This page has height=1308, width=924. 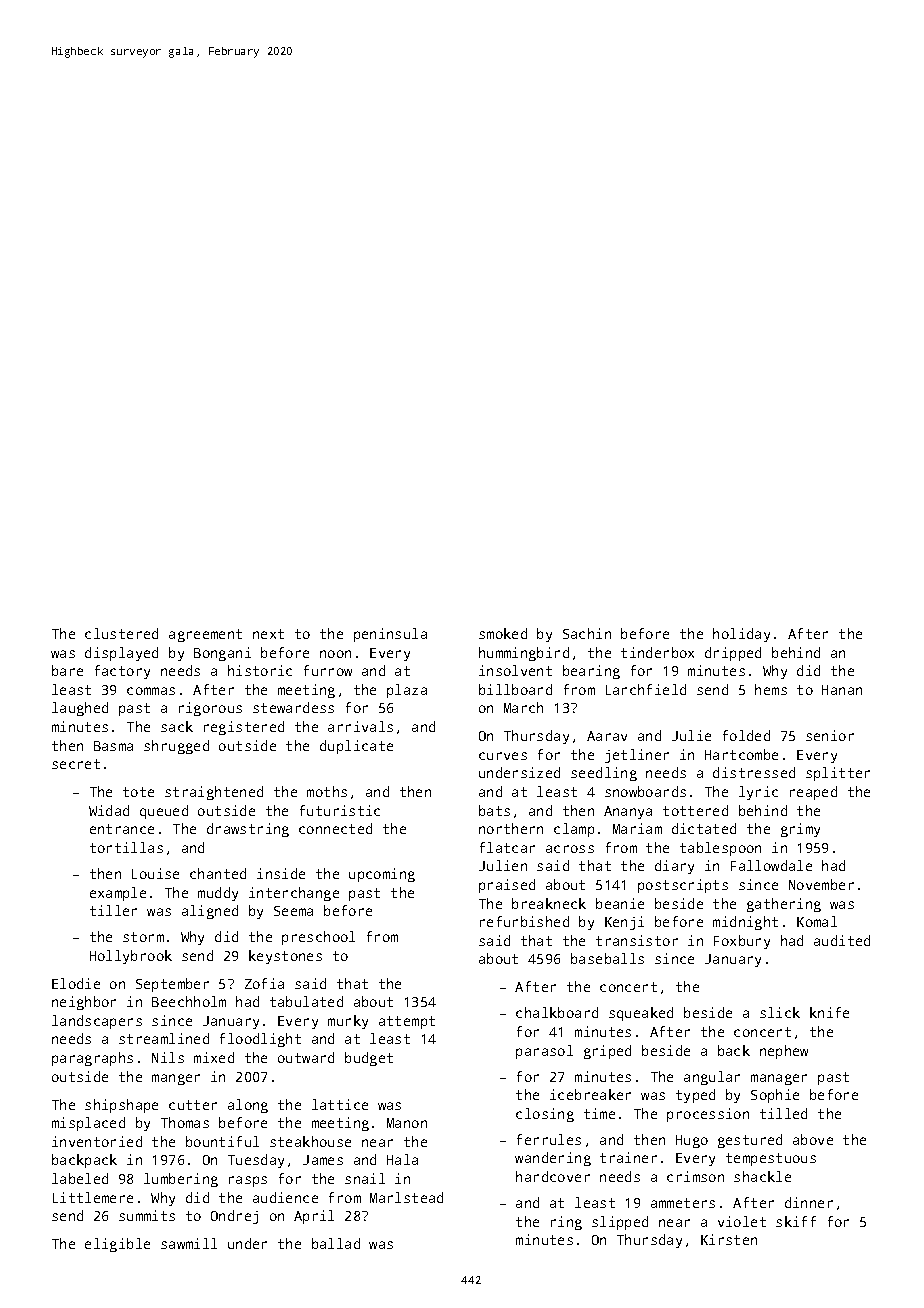 What do you see at coordinates (390, 635) in the page?
I see `peninsula` at bounding box center [390, 635].
